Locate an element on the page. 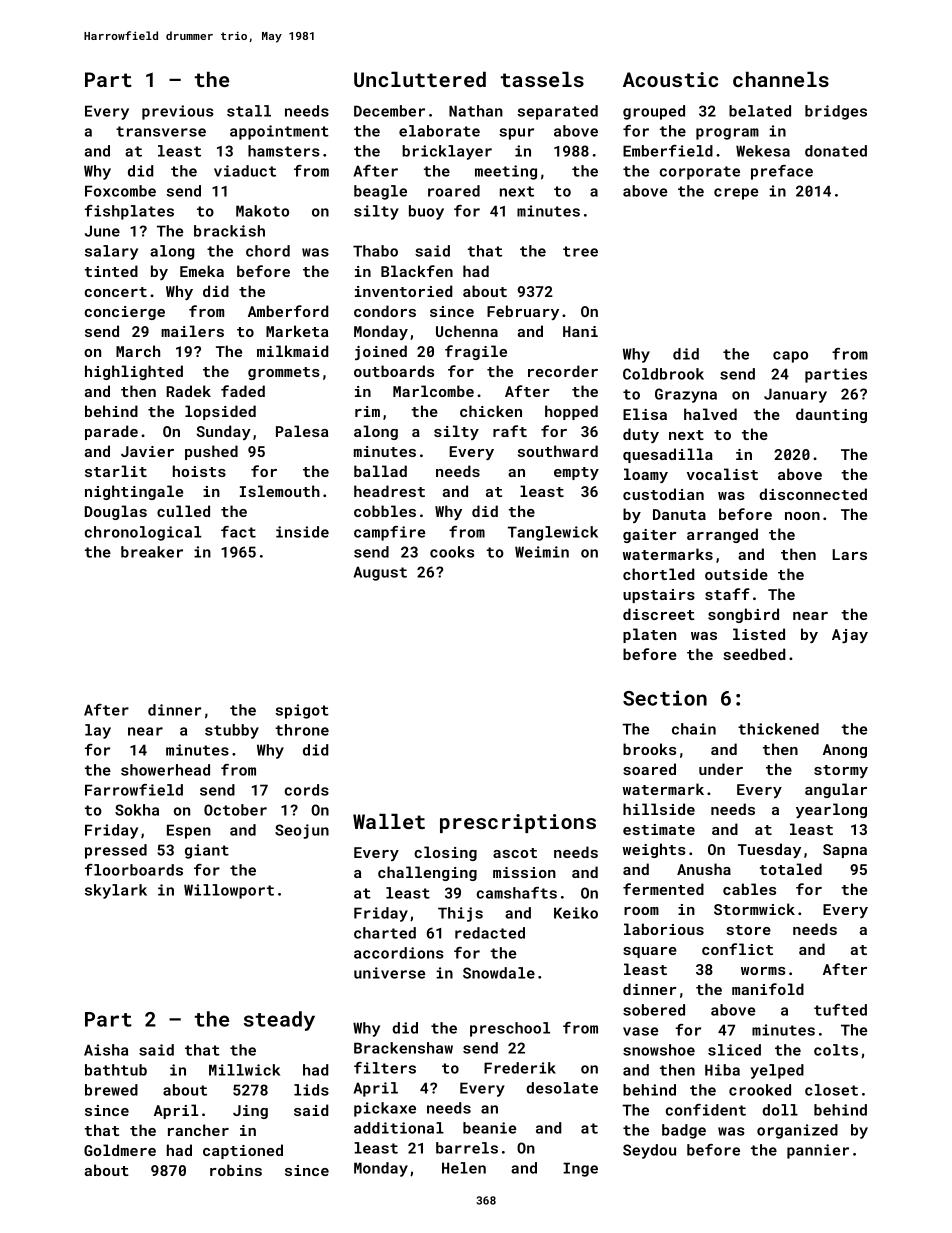 This document has height=1233, width=952. transverse is located at coordinates (161, 131).
